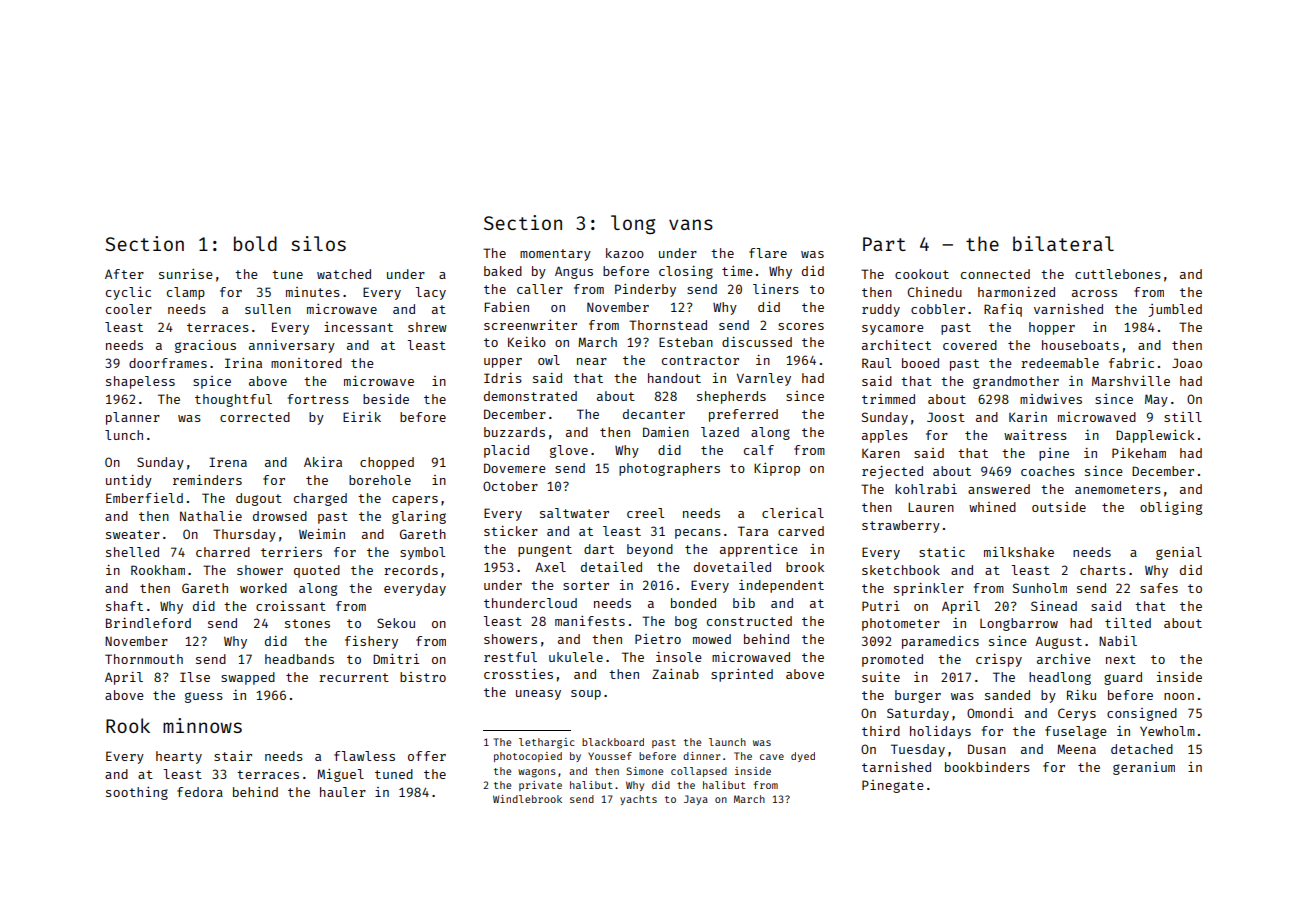 The height and width of the document is (924, 1308). I want to click on sweater, so click(133, 534).
